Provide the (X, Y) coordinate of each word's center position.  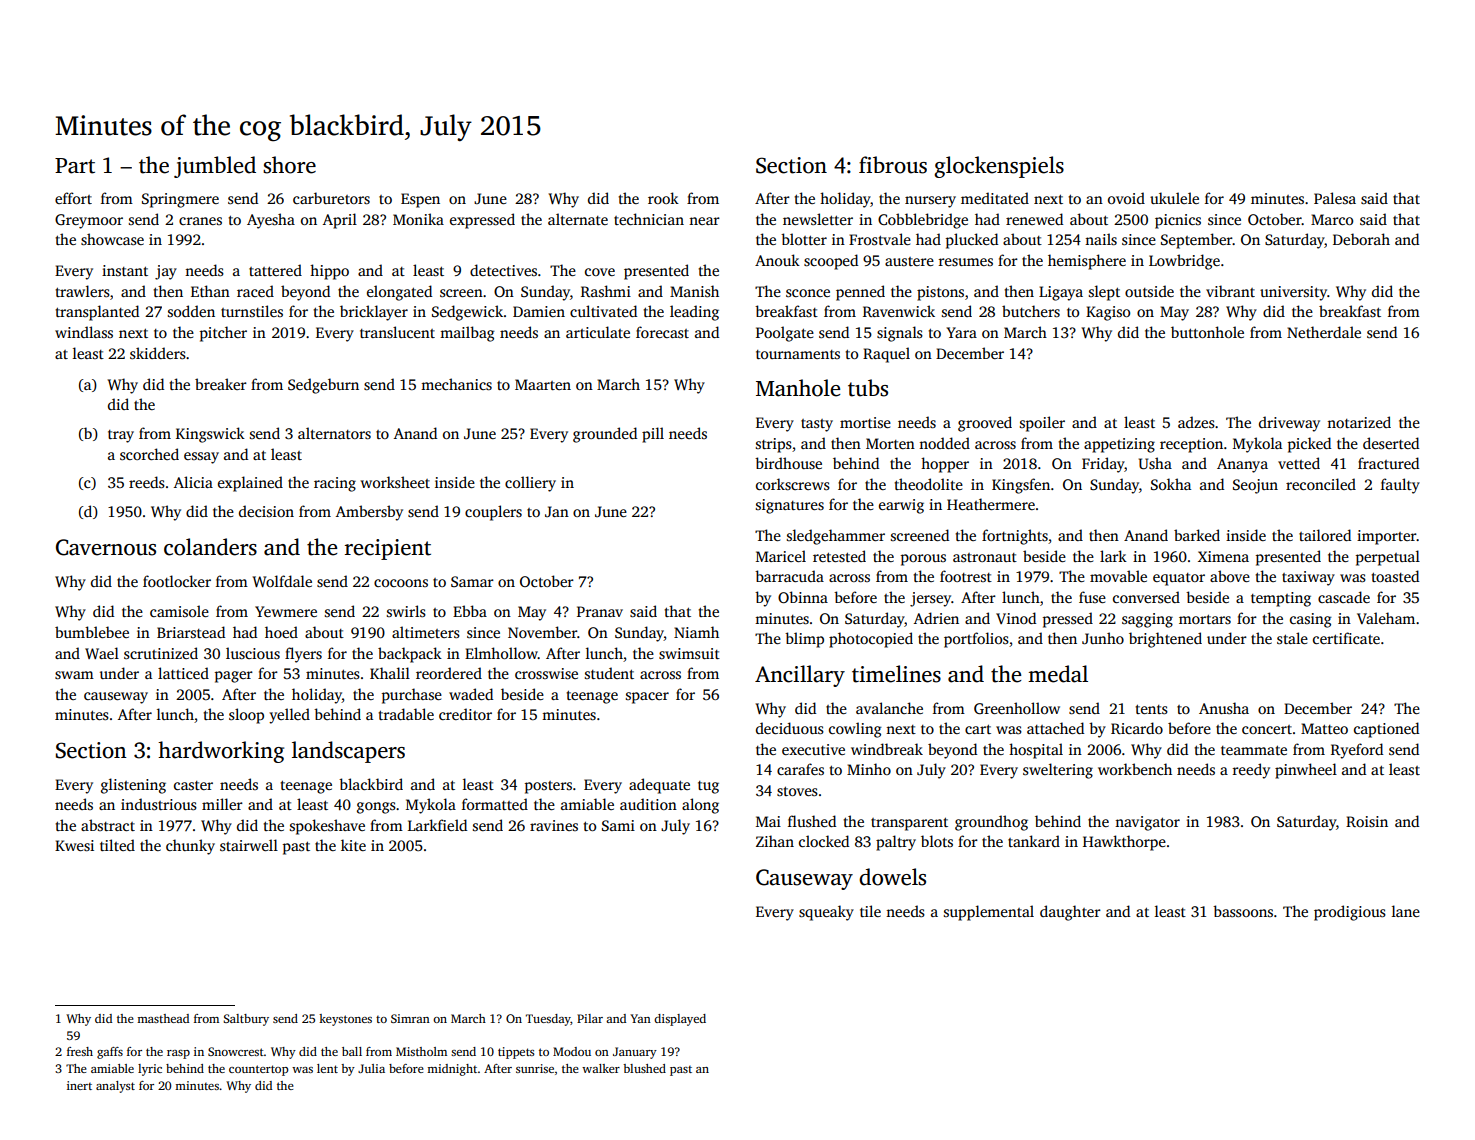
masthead (163, 1018)
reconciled (1321, 484)
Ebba (470, 611)
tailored (1325, 535)
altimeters (426, 632)
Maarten (543, 384)
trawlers (82, 291)
